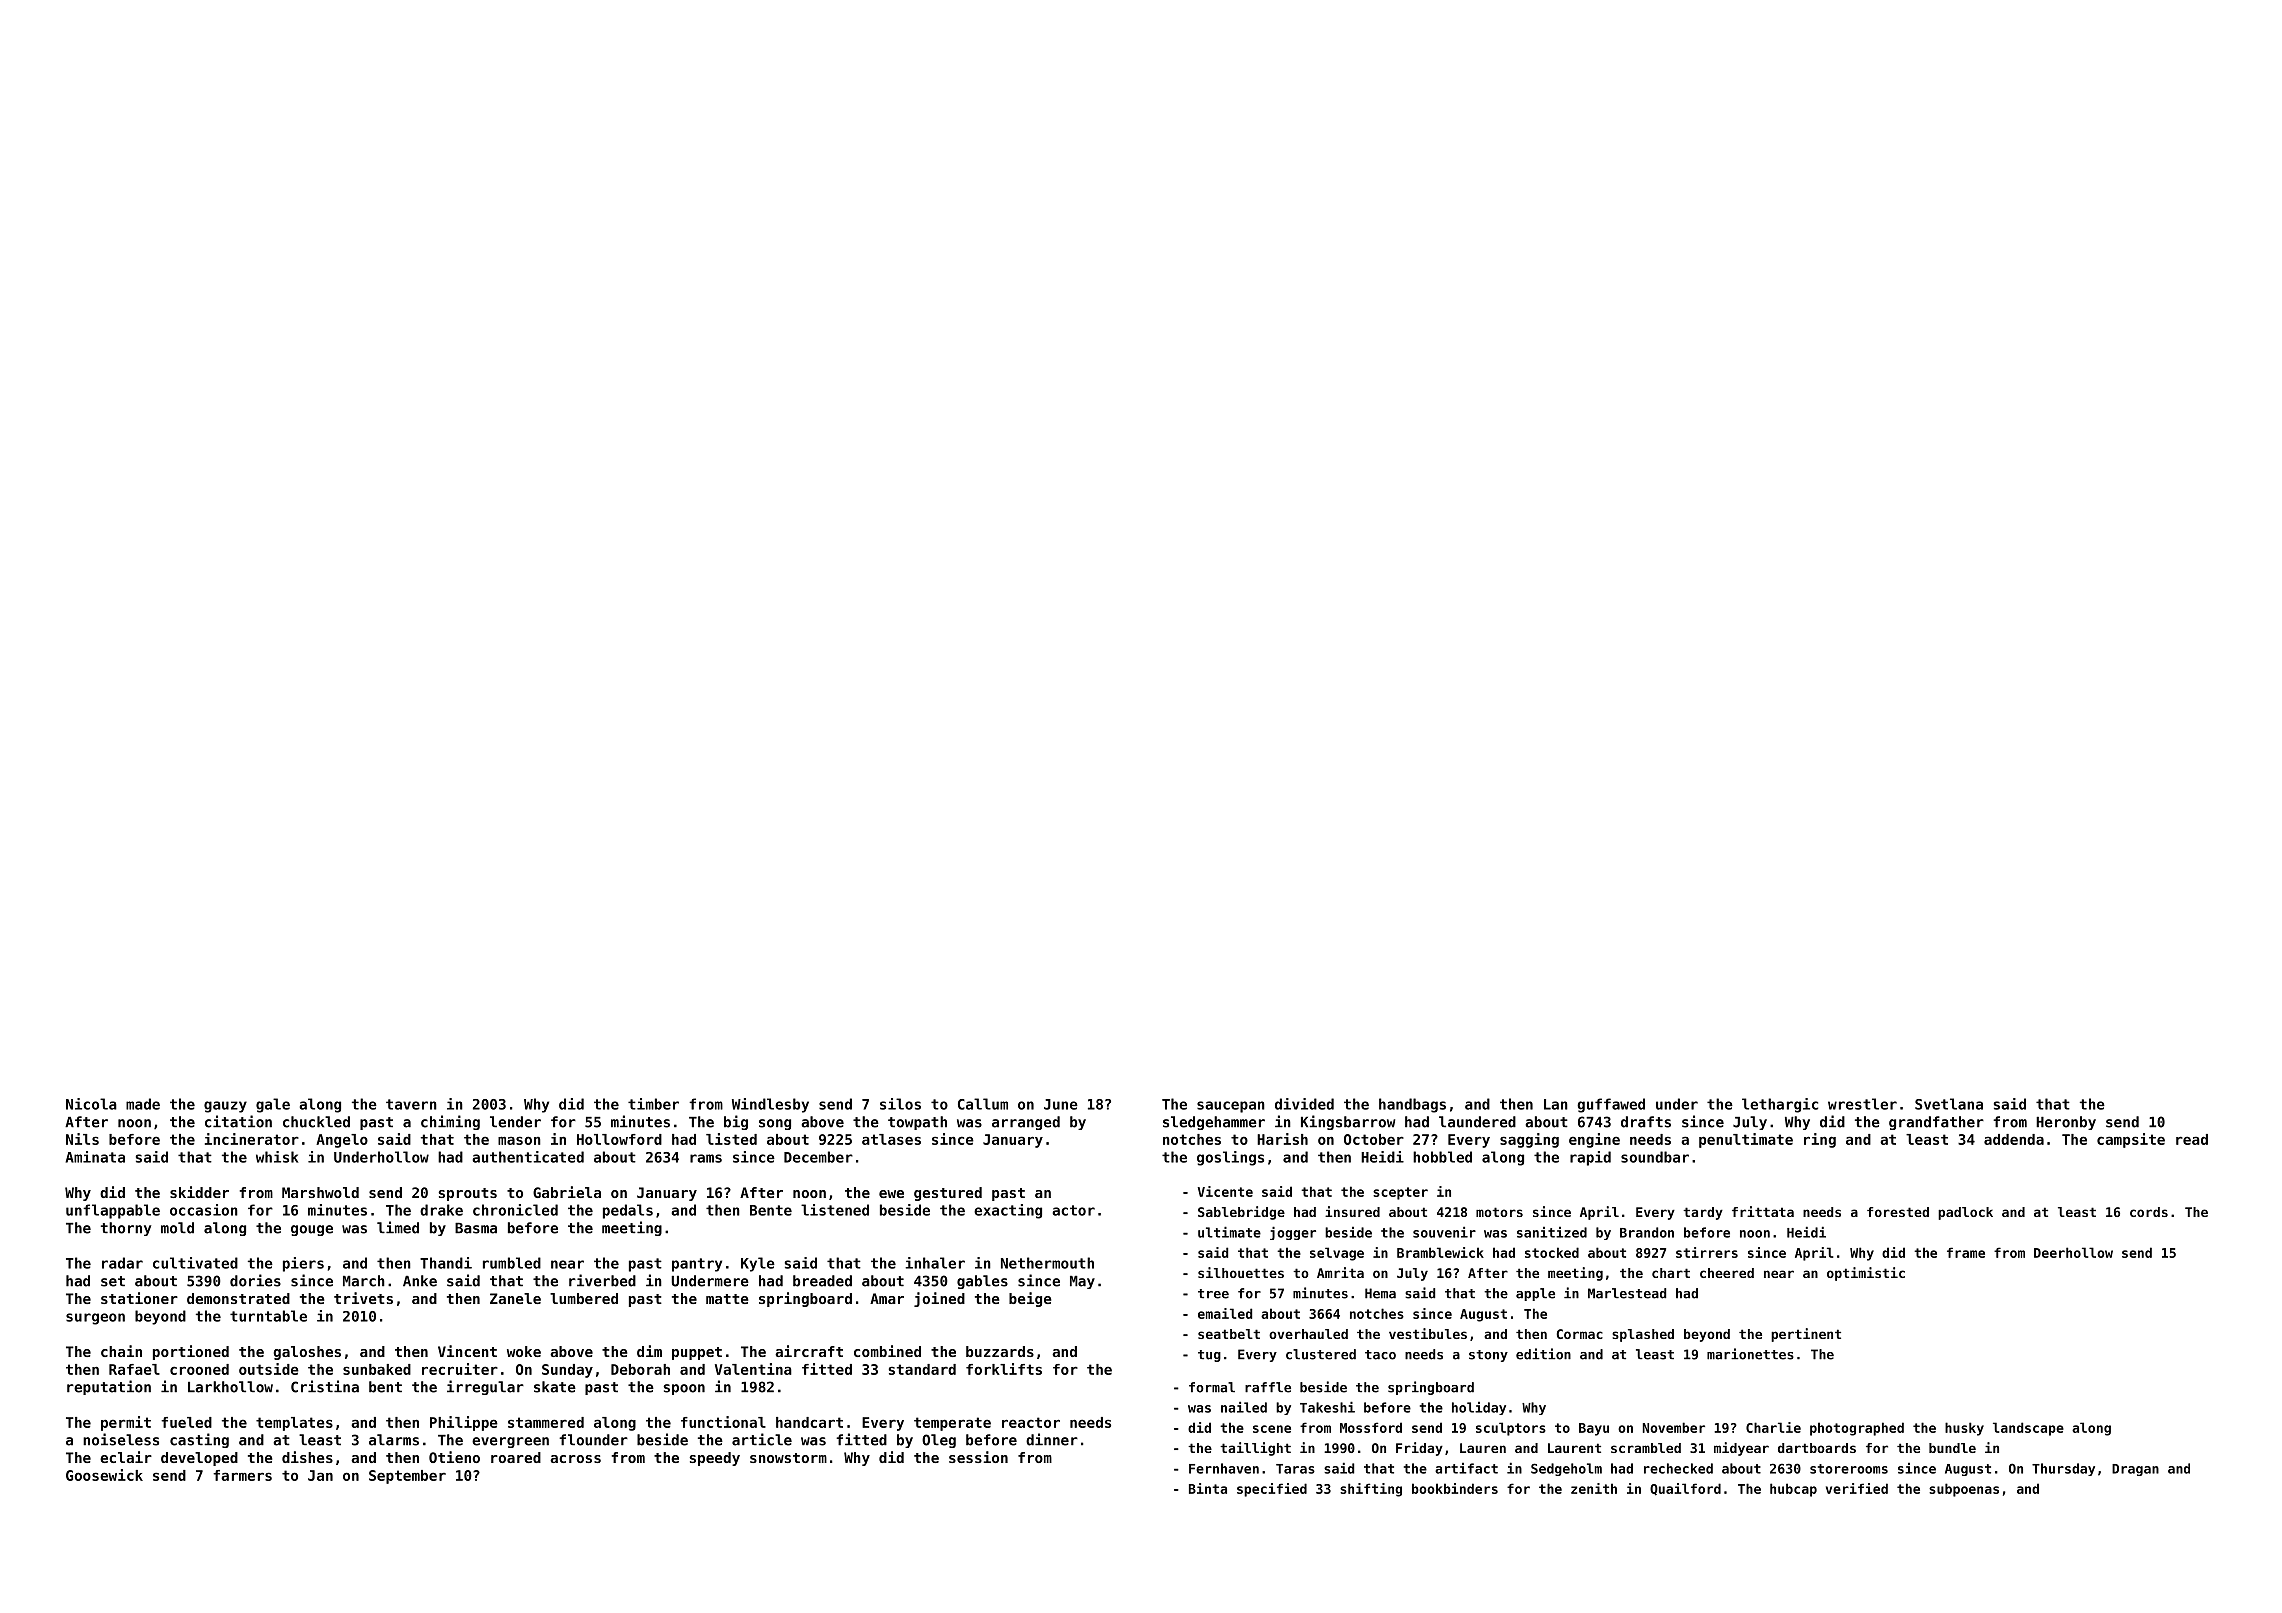 Image resolution: width=2282 pixels, height=1613 pixels. What do you see at coordinates (809, 1422) in the screenshot?
I see `handcart` at bounding box center [809, 1422].
